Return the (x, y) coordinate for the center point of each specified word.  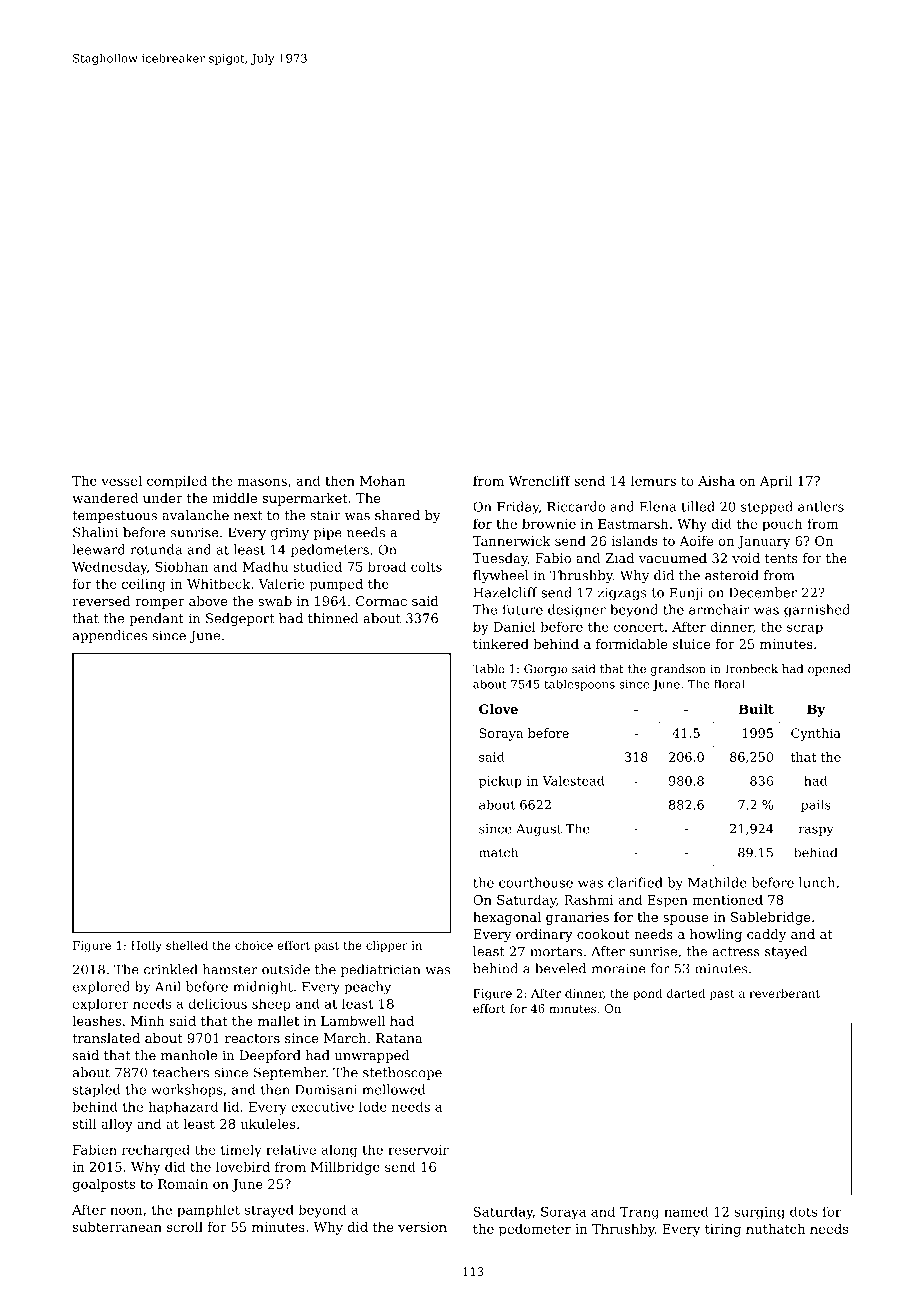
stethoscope (402, 1073)
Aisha (716, 480)
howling (716, 935)
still (85, 1124)
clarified (635, 882)
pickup (500, 782)
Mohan (382, 480)
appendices (110, 636)
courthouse (536, 882)
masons (262, 482)
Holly (146, 946)
